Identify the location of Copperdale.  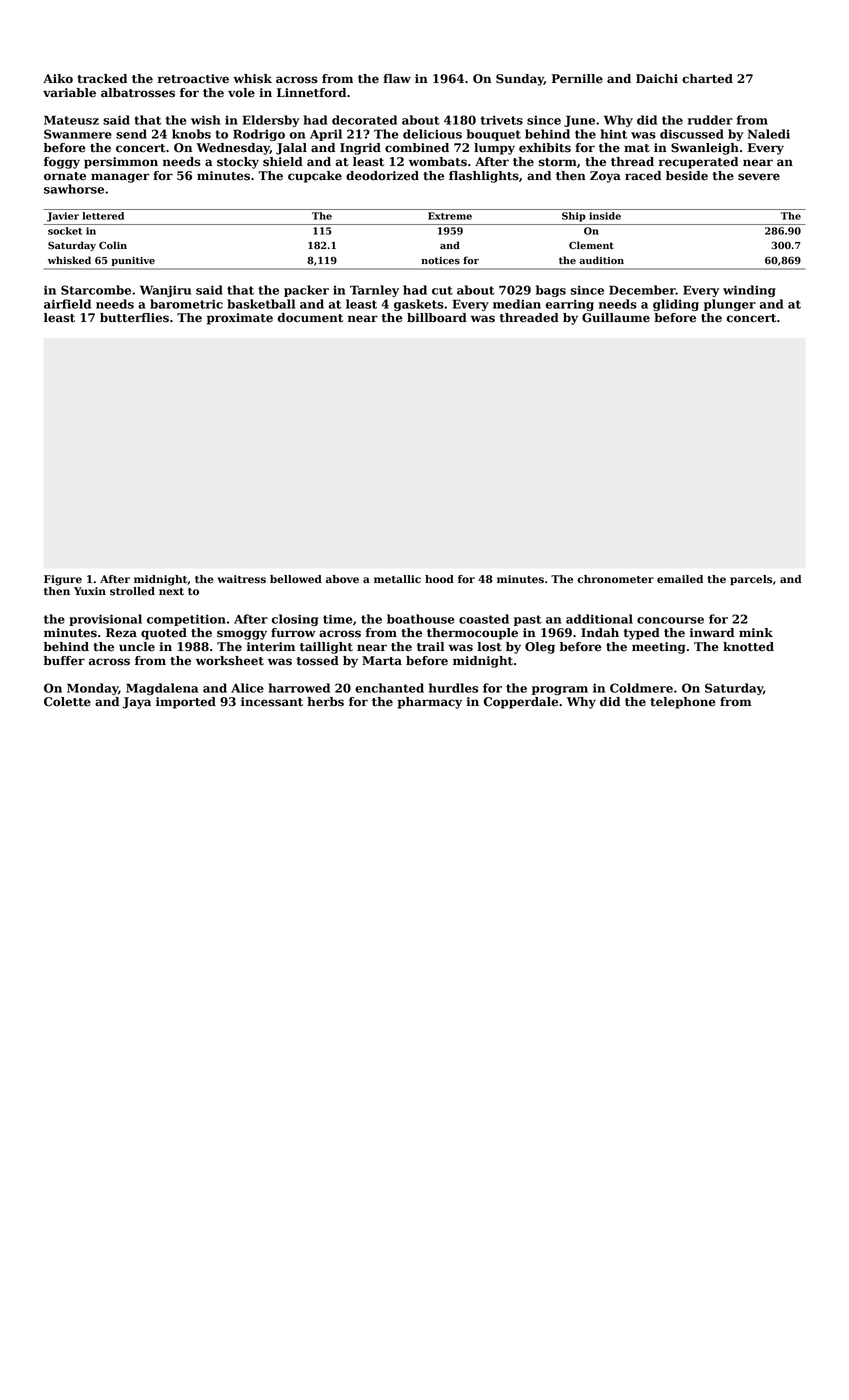
(521, 703).
